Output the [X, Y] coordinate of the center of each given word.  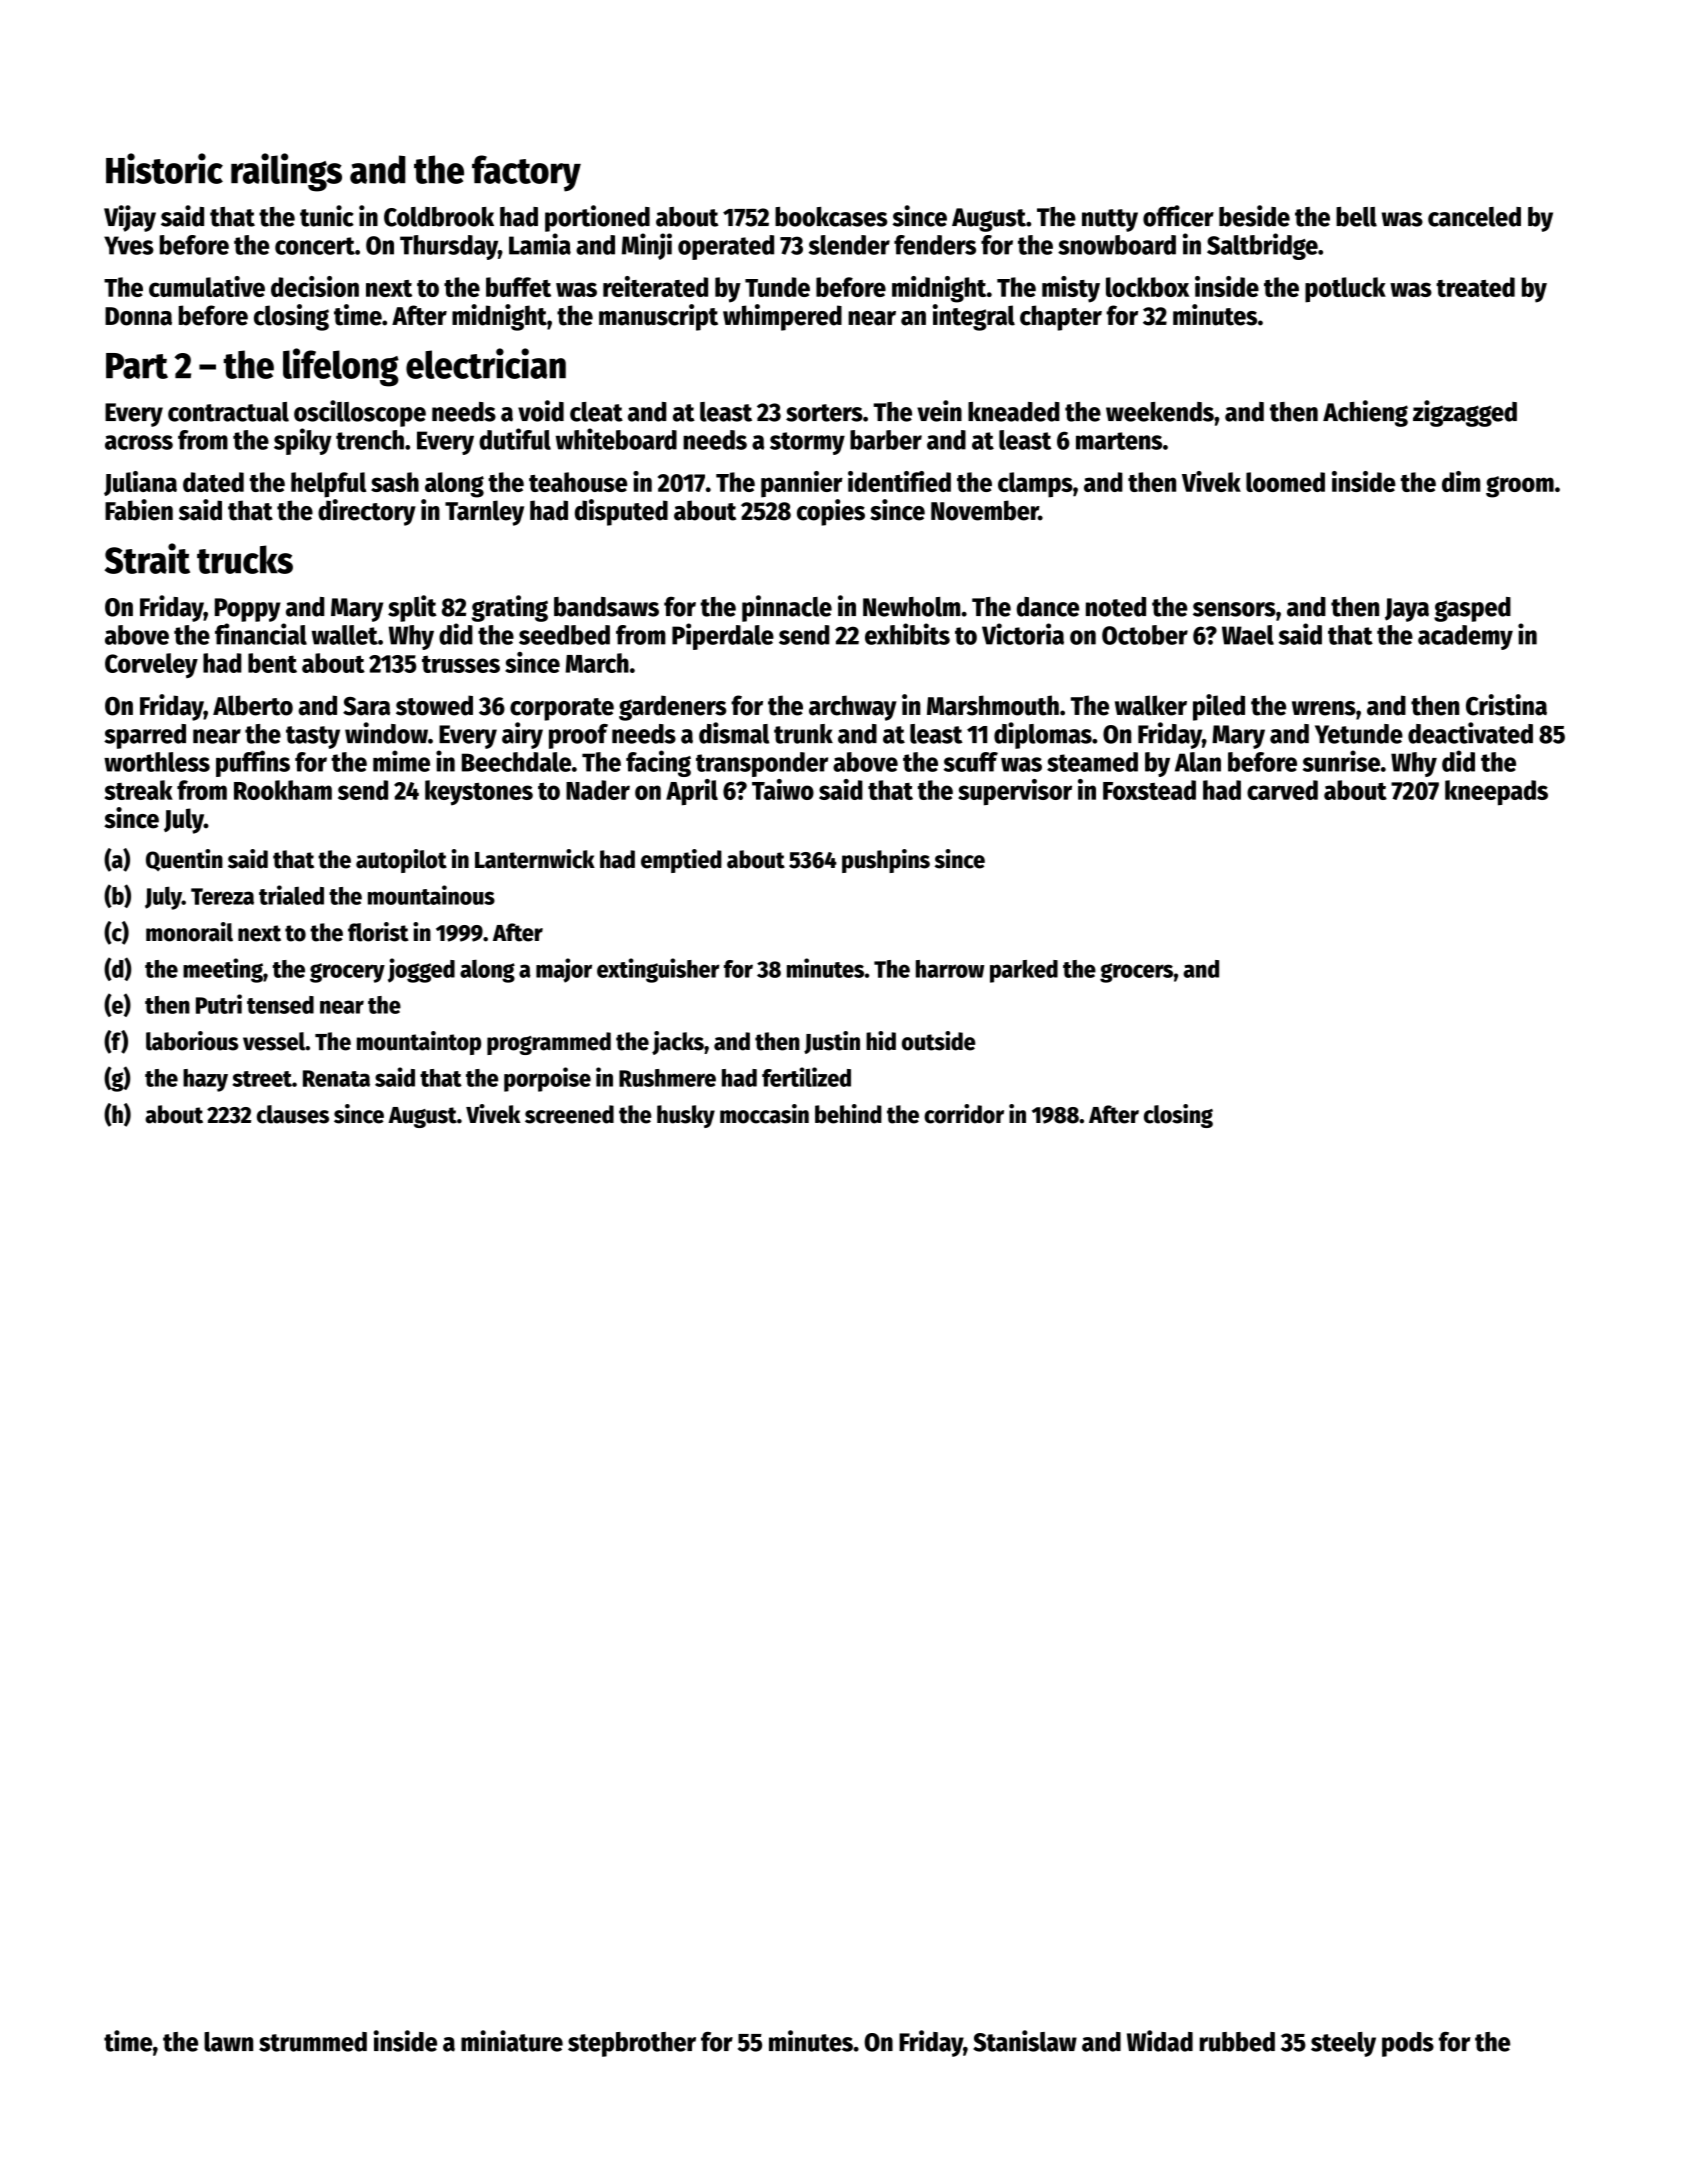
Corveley [151, 665]
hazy [205, 1080]
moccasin [764, 1114]
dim [1461, 481]
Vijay [130, 218]
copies [831, 512]
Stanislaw [1025, 2041]
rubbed [1237, 2042]
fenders [935, 245]
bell [1356, 217]
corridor [964, 1114]
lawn [228, 2042]
